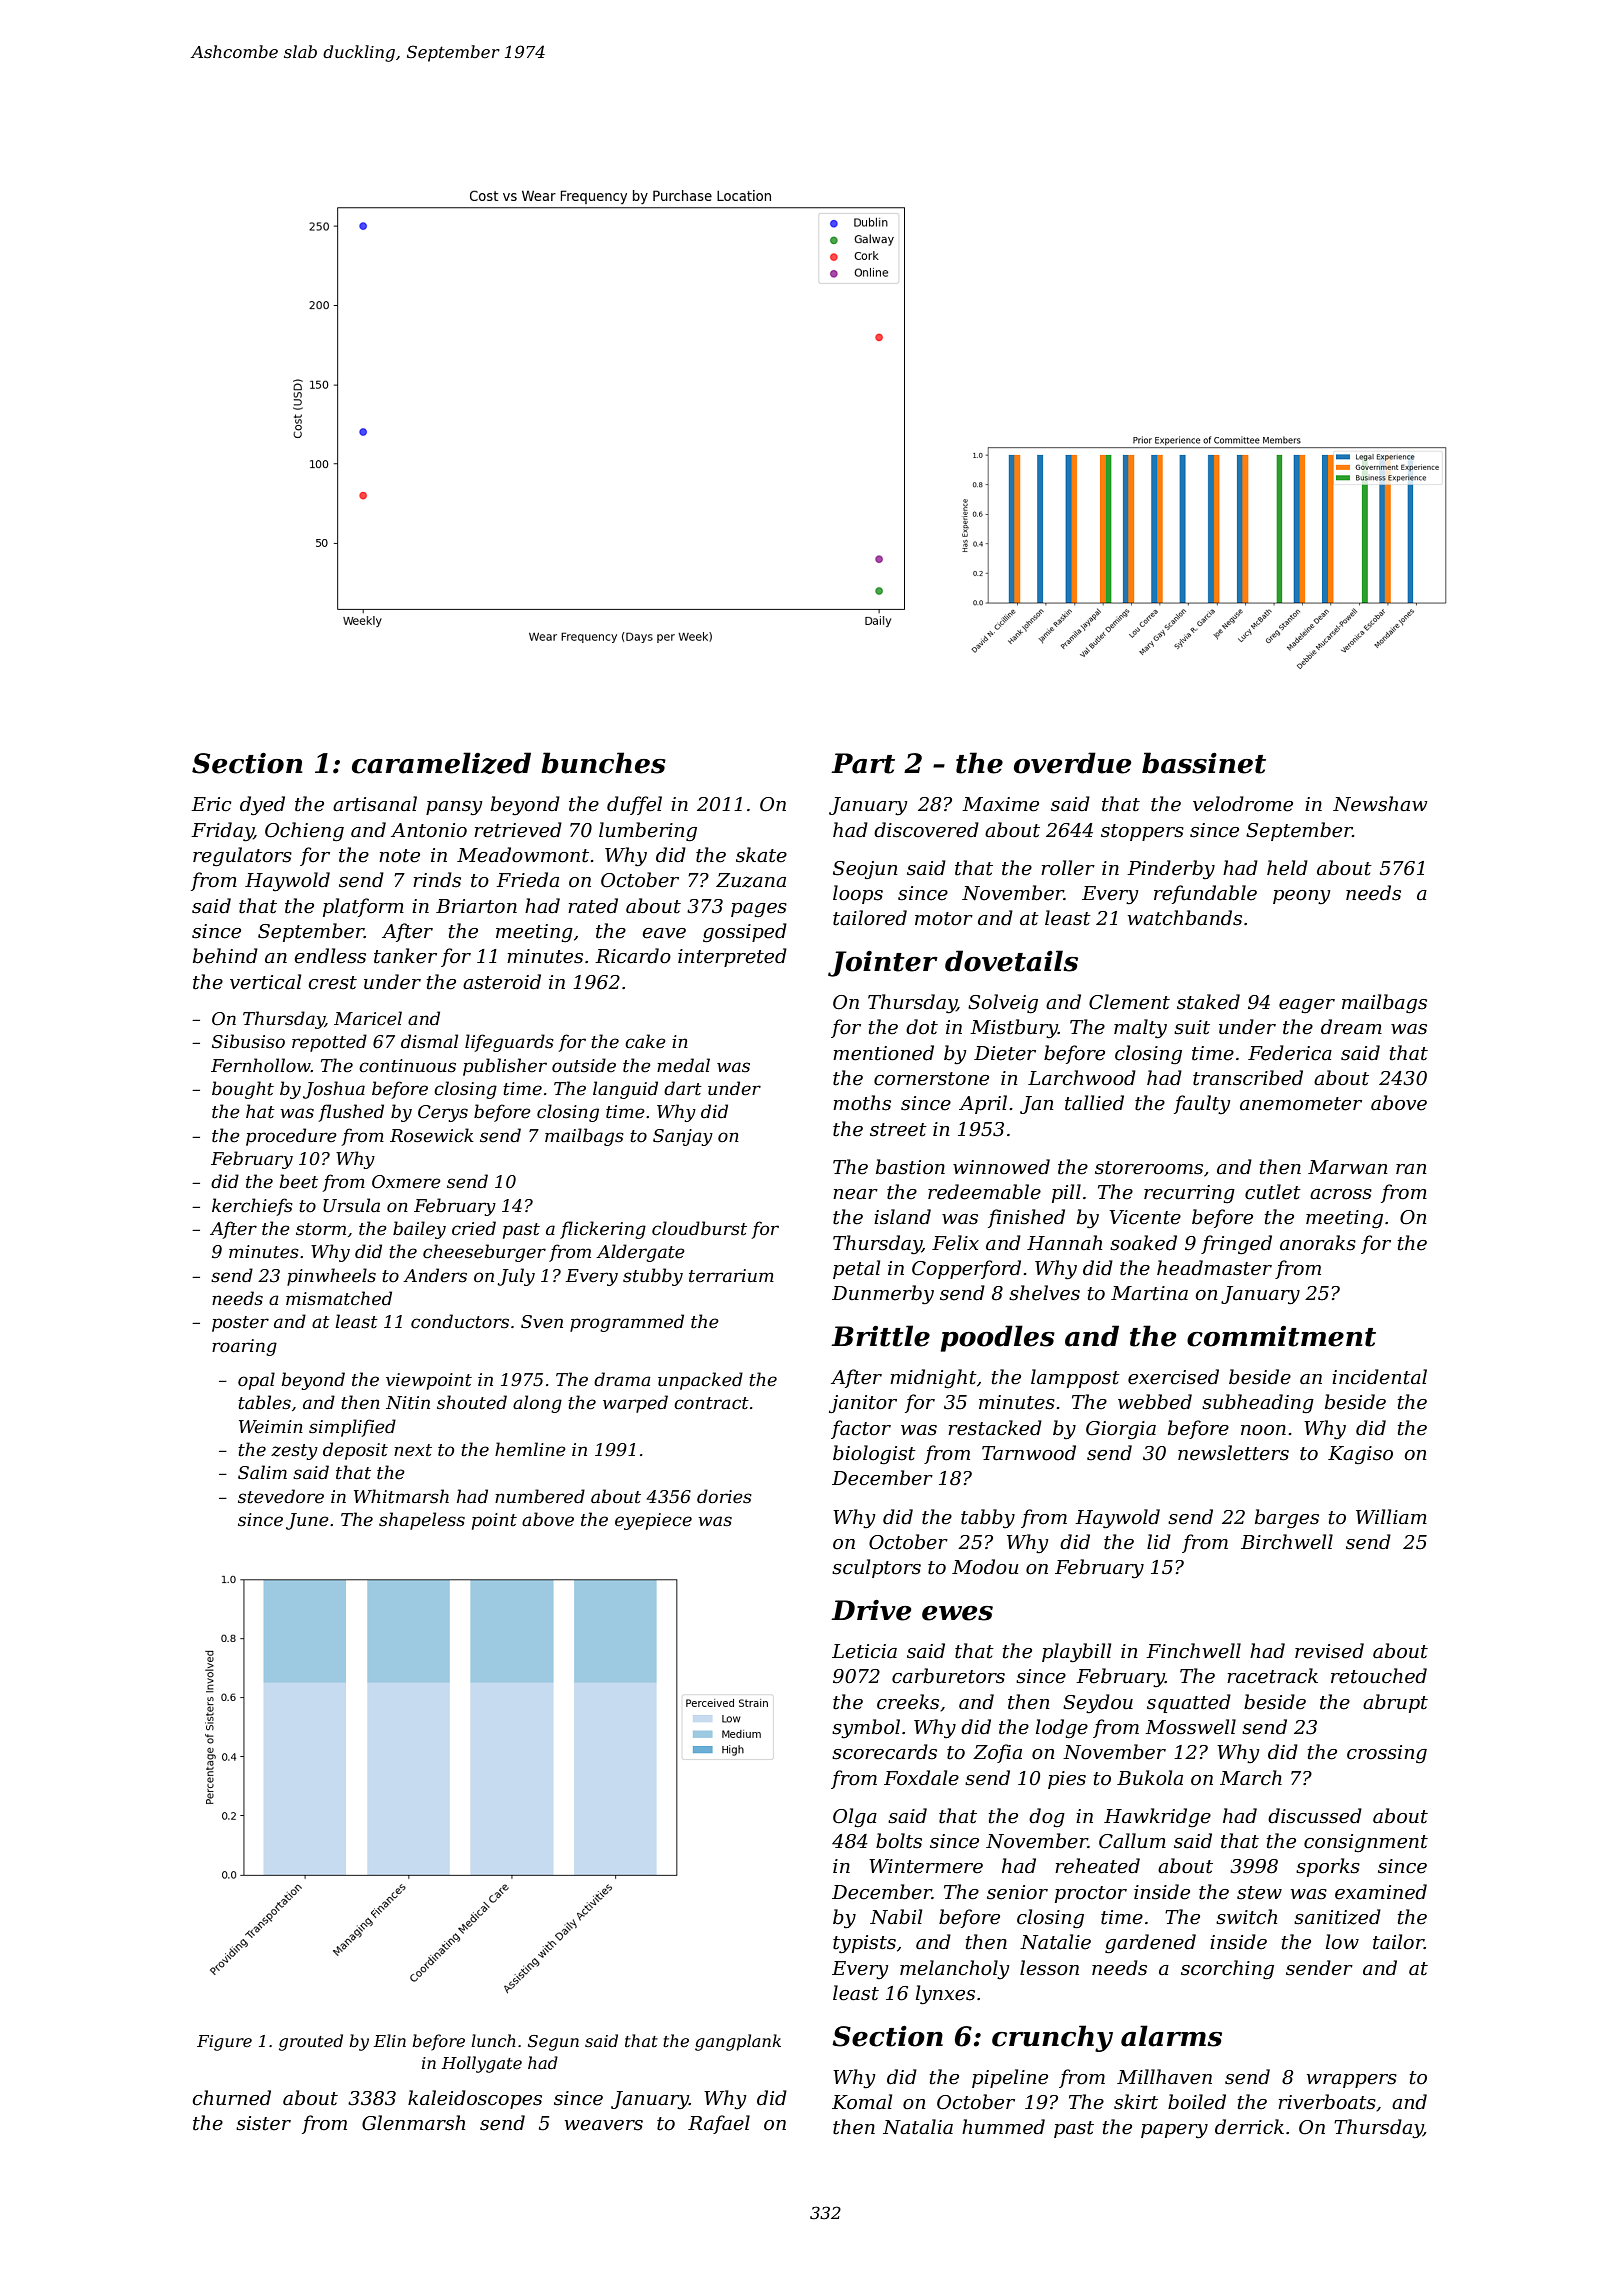 The width and height of the page is (1620, 2292). What do you see at coordinates (413, 2123) in the page?
I see `Glenmarsh` at bounding box center [413, 2123].
